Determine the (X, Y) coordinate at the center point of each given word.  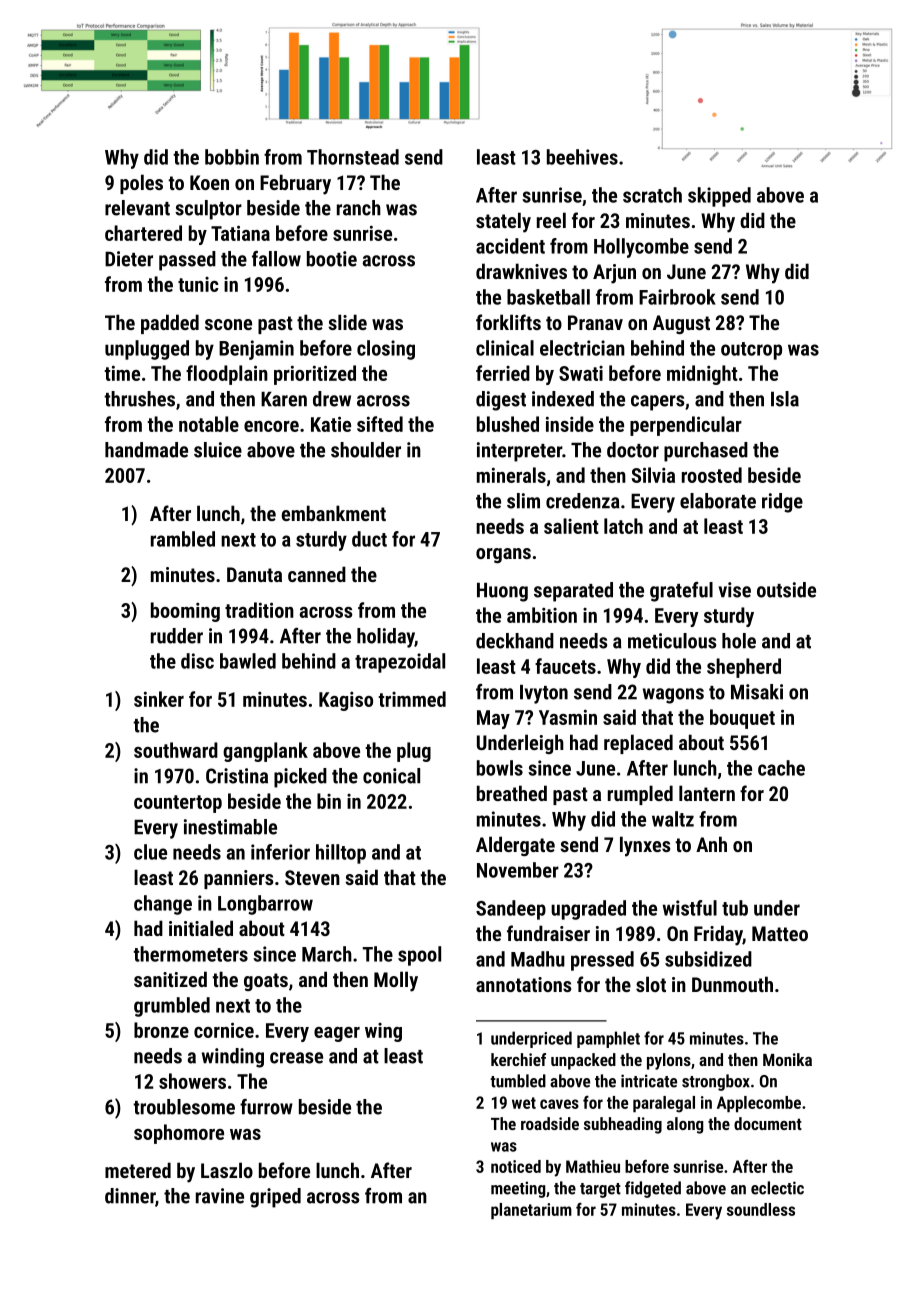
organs (503, 555)
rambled (183, 539)
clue (150, 852)
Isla (785, 399)
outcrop (751, 351)
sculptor (208, 210)
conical (391, 776)
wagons (673, 696)
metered (138, 1170)
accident (510, 246)
